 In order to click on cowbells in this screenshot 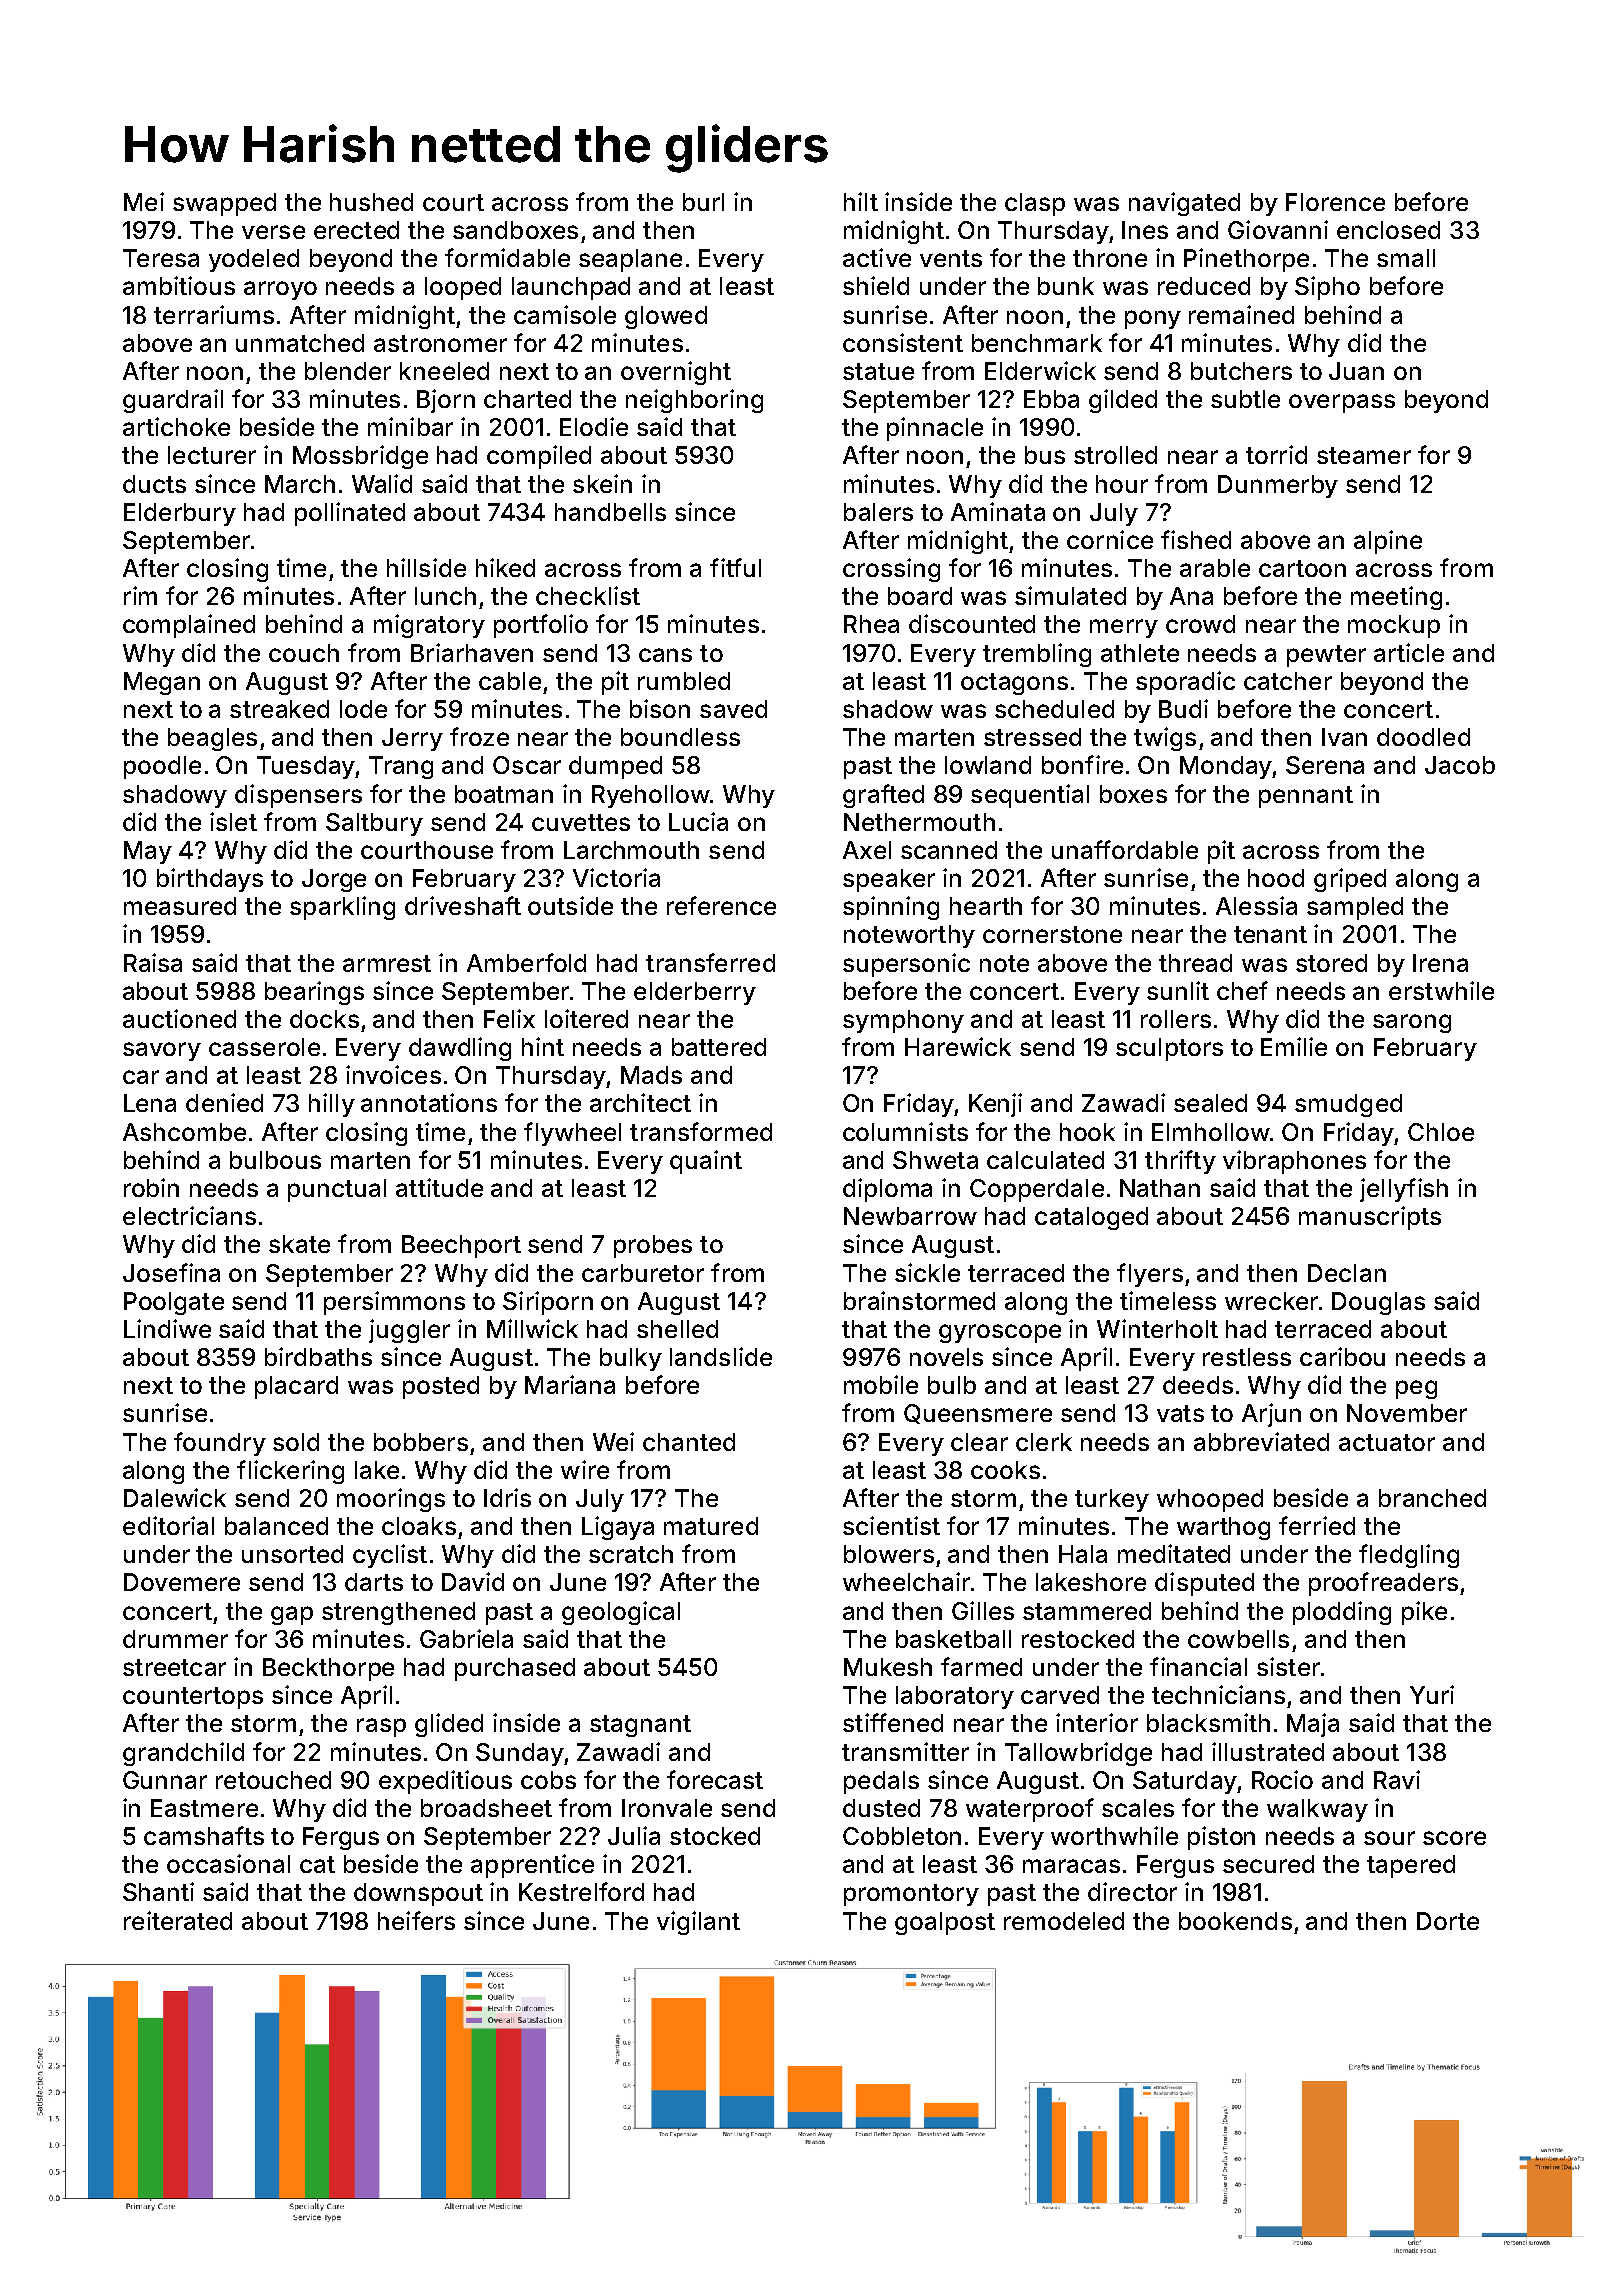, I will do `click(1238, 1639)`.
